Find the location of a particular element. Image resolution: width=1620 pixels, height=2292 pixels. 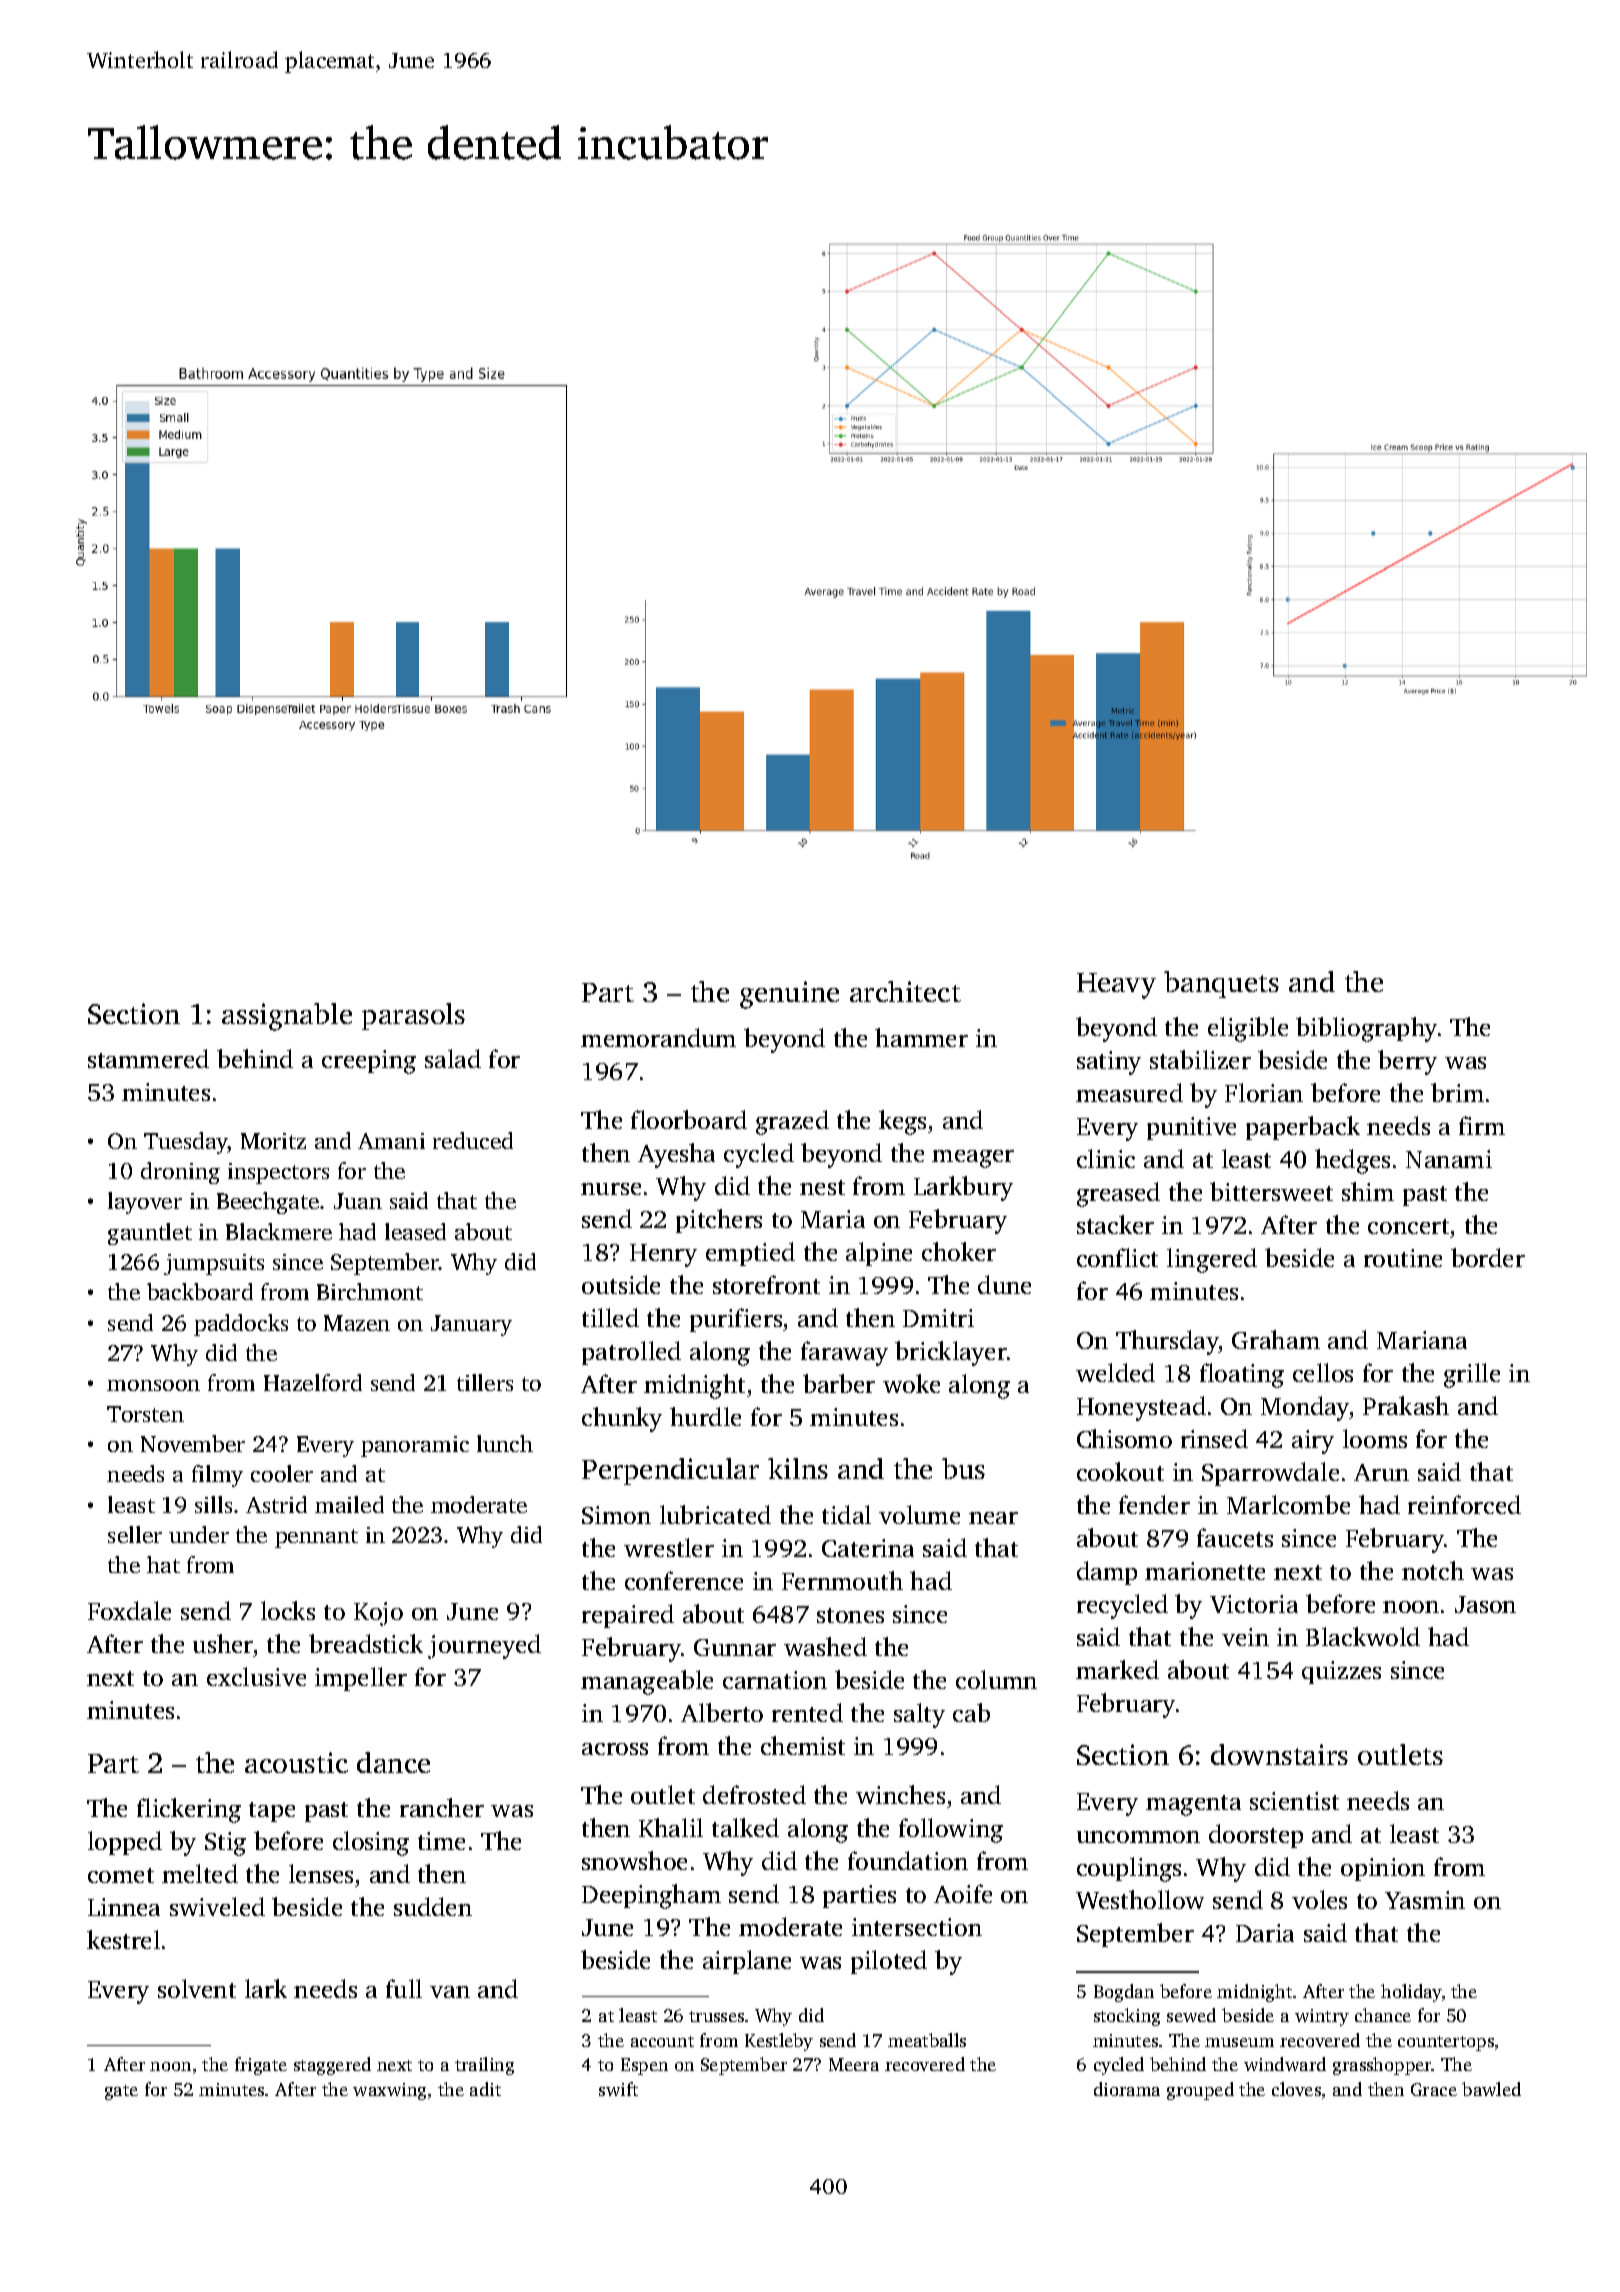

parasols is located at coordinates (413, 1016).
